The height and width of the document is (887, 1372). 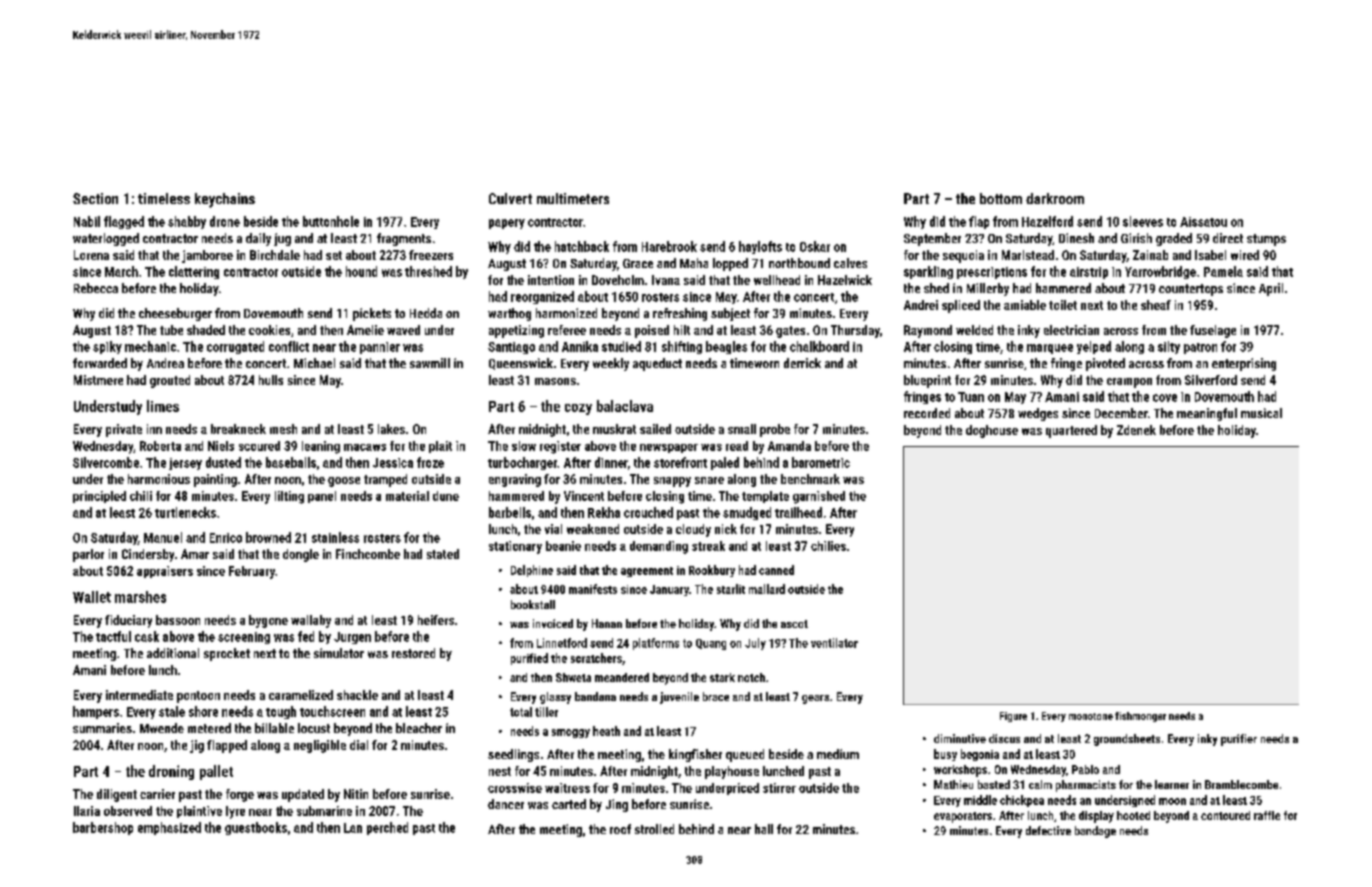 What do you see at coordinates (669, 590) in the document?
I see `January` at bounding box center [669, 590].
